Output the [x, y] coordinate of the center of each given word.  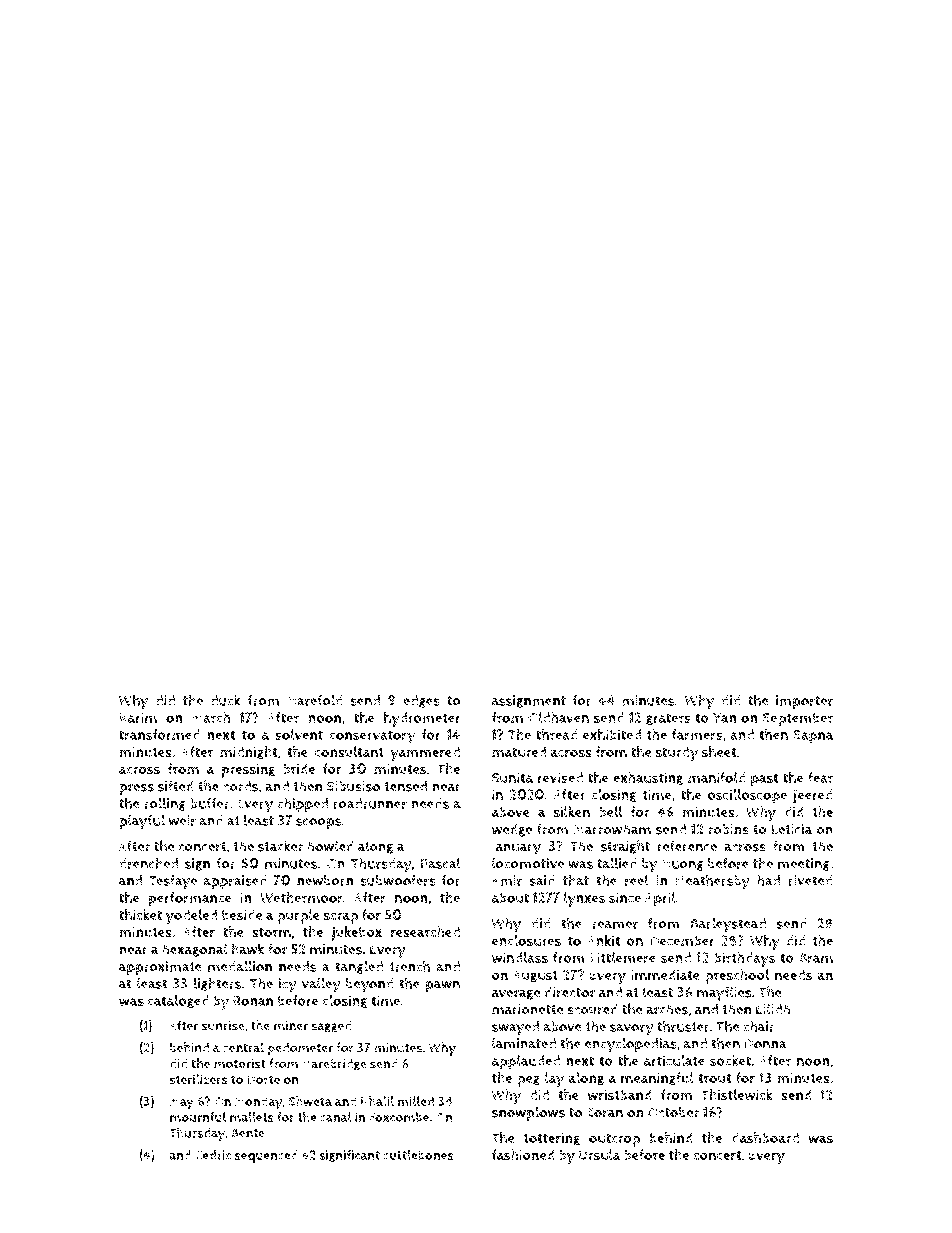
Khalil [377, 1101]
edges [421, 701]
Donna [765, 1044]
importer [804, 702]
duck [225, 700]
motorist [240, 1064]
